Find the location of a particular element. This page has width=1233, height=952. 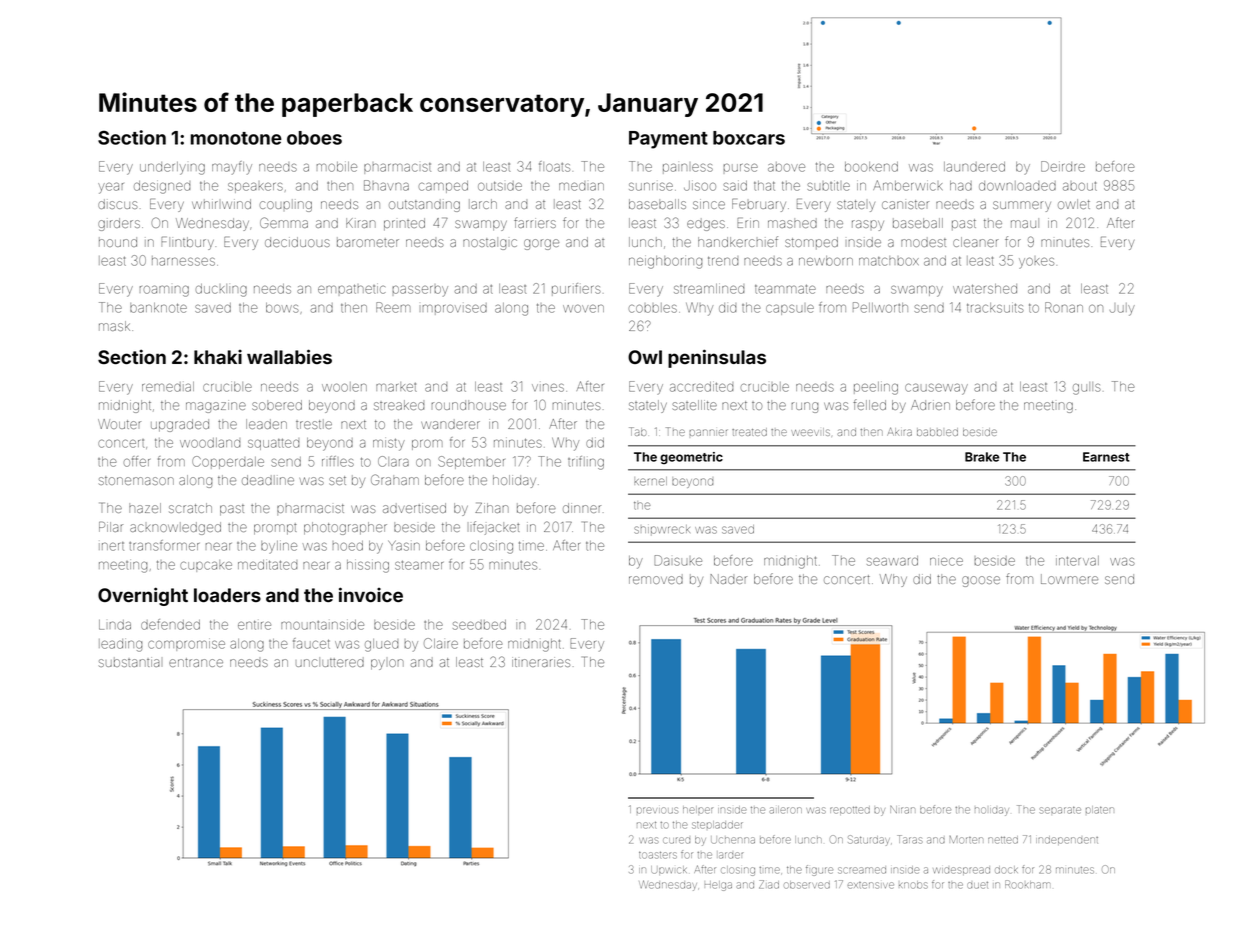

deciduous is located at coordinates (297, 242).
